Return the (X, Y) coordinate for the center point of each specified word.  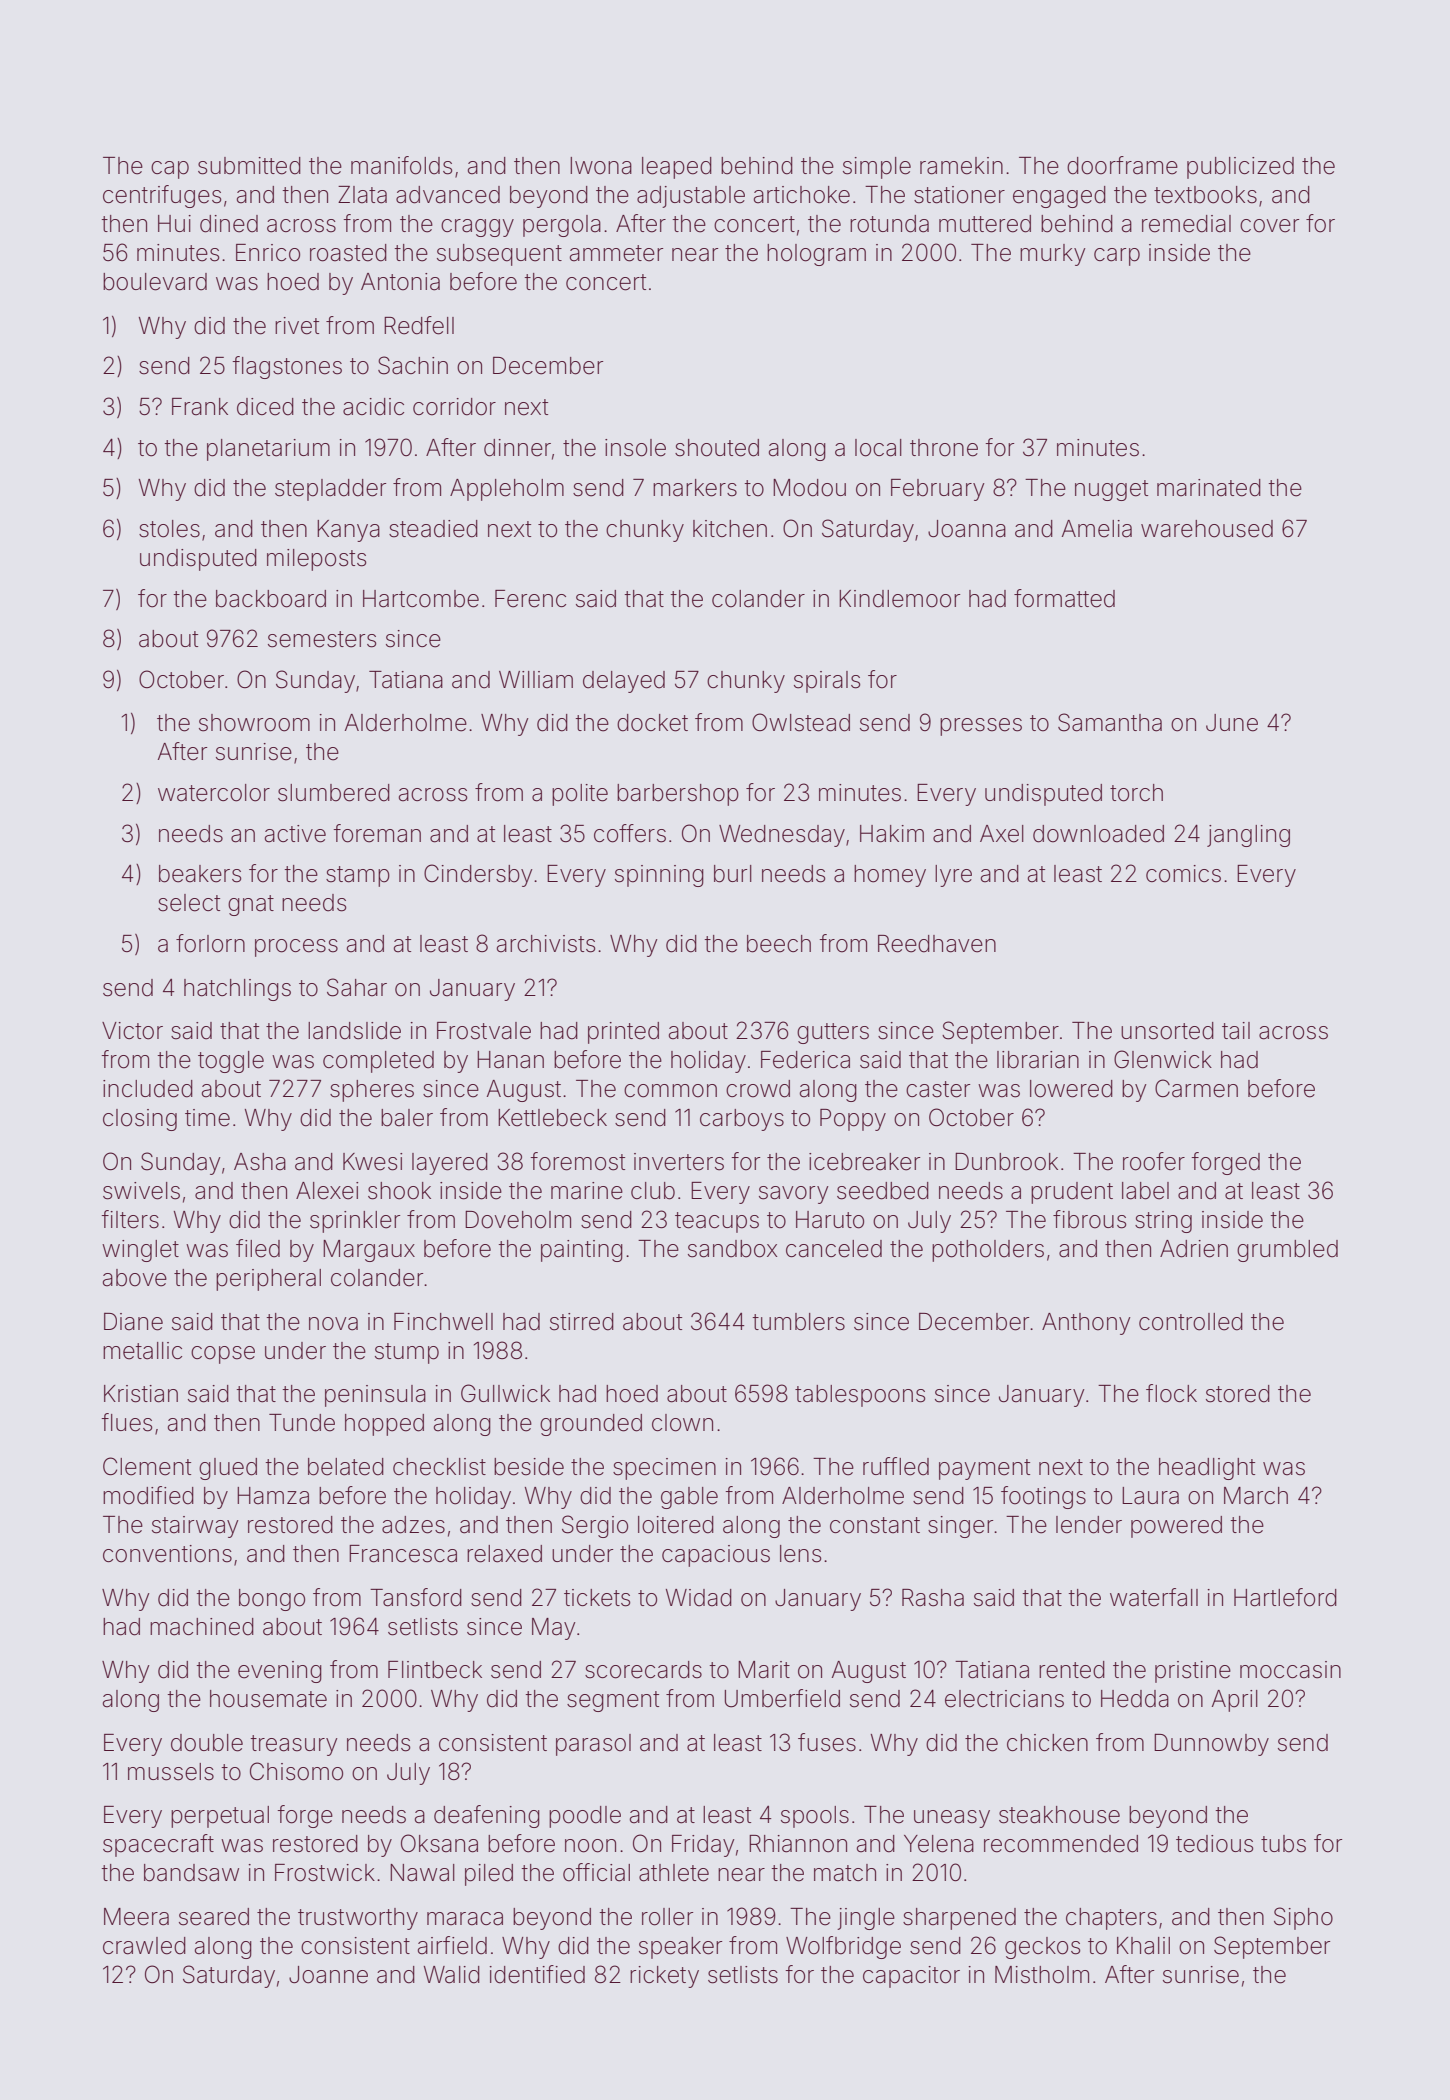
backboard (271, 599)
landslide (354, 1031)
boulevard (155, 282)
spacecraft (158, 1845)
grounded (591, 1425)
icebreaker (864, 1162)
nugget (1111, 490)
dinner (517, 448)
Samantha (1110, 722)
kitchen (730, 529)
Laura (1150, 1496)
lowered (1071, 1089)
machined (202, 1627)
